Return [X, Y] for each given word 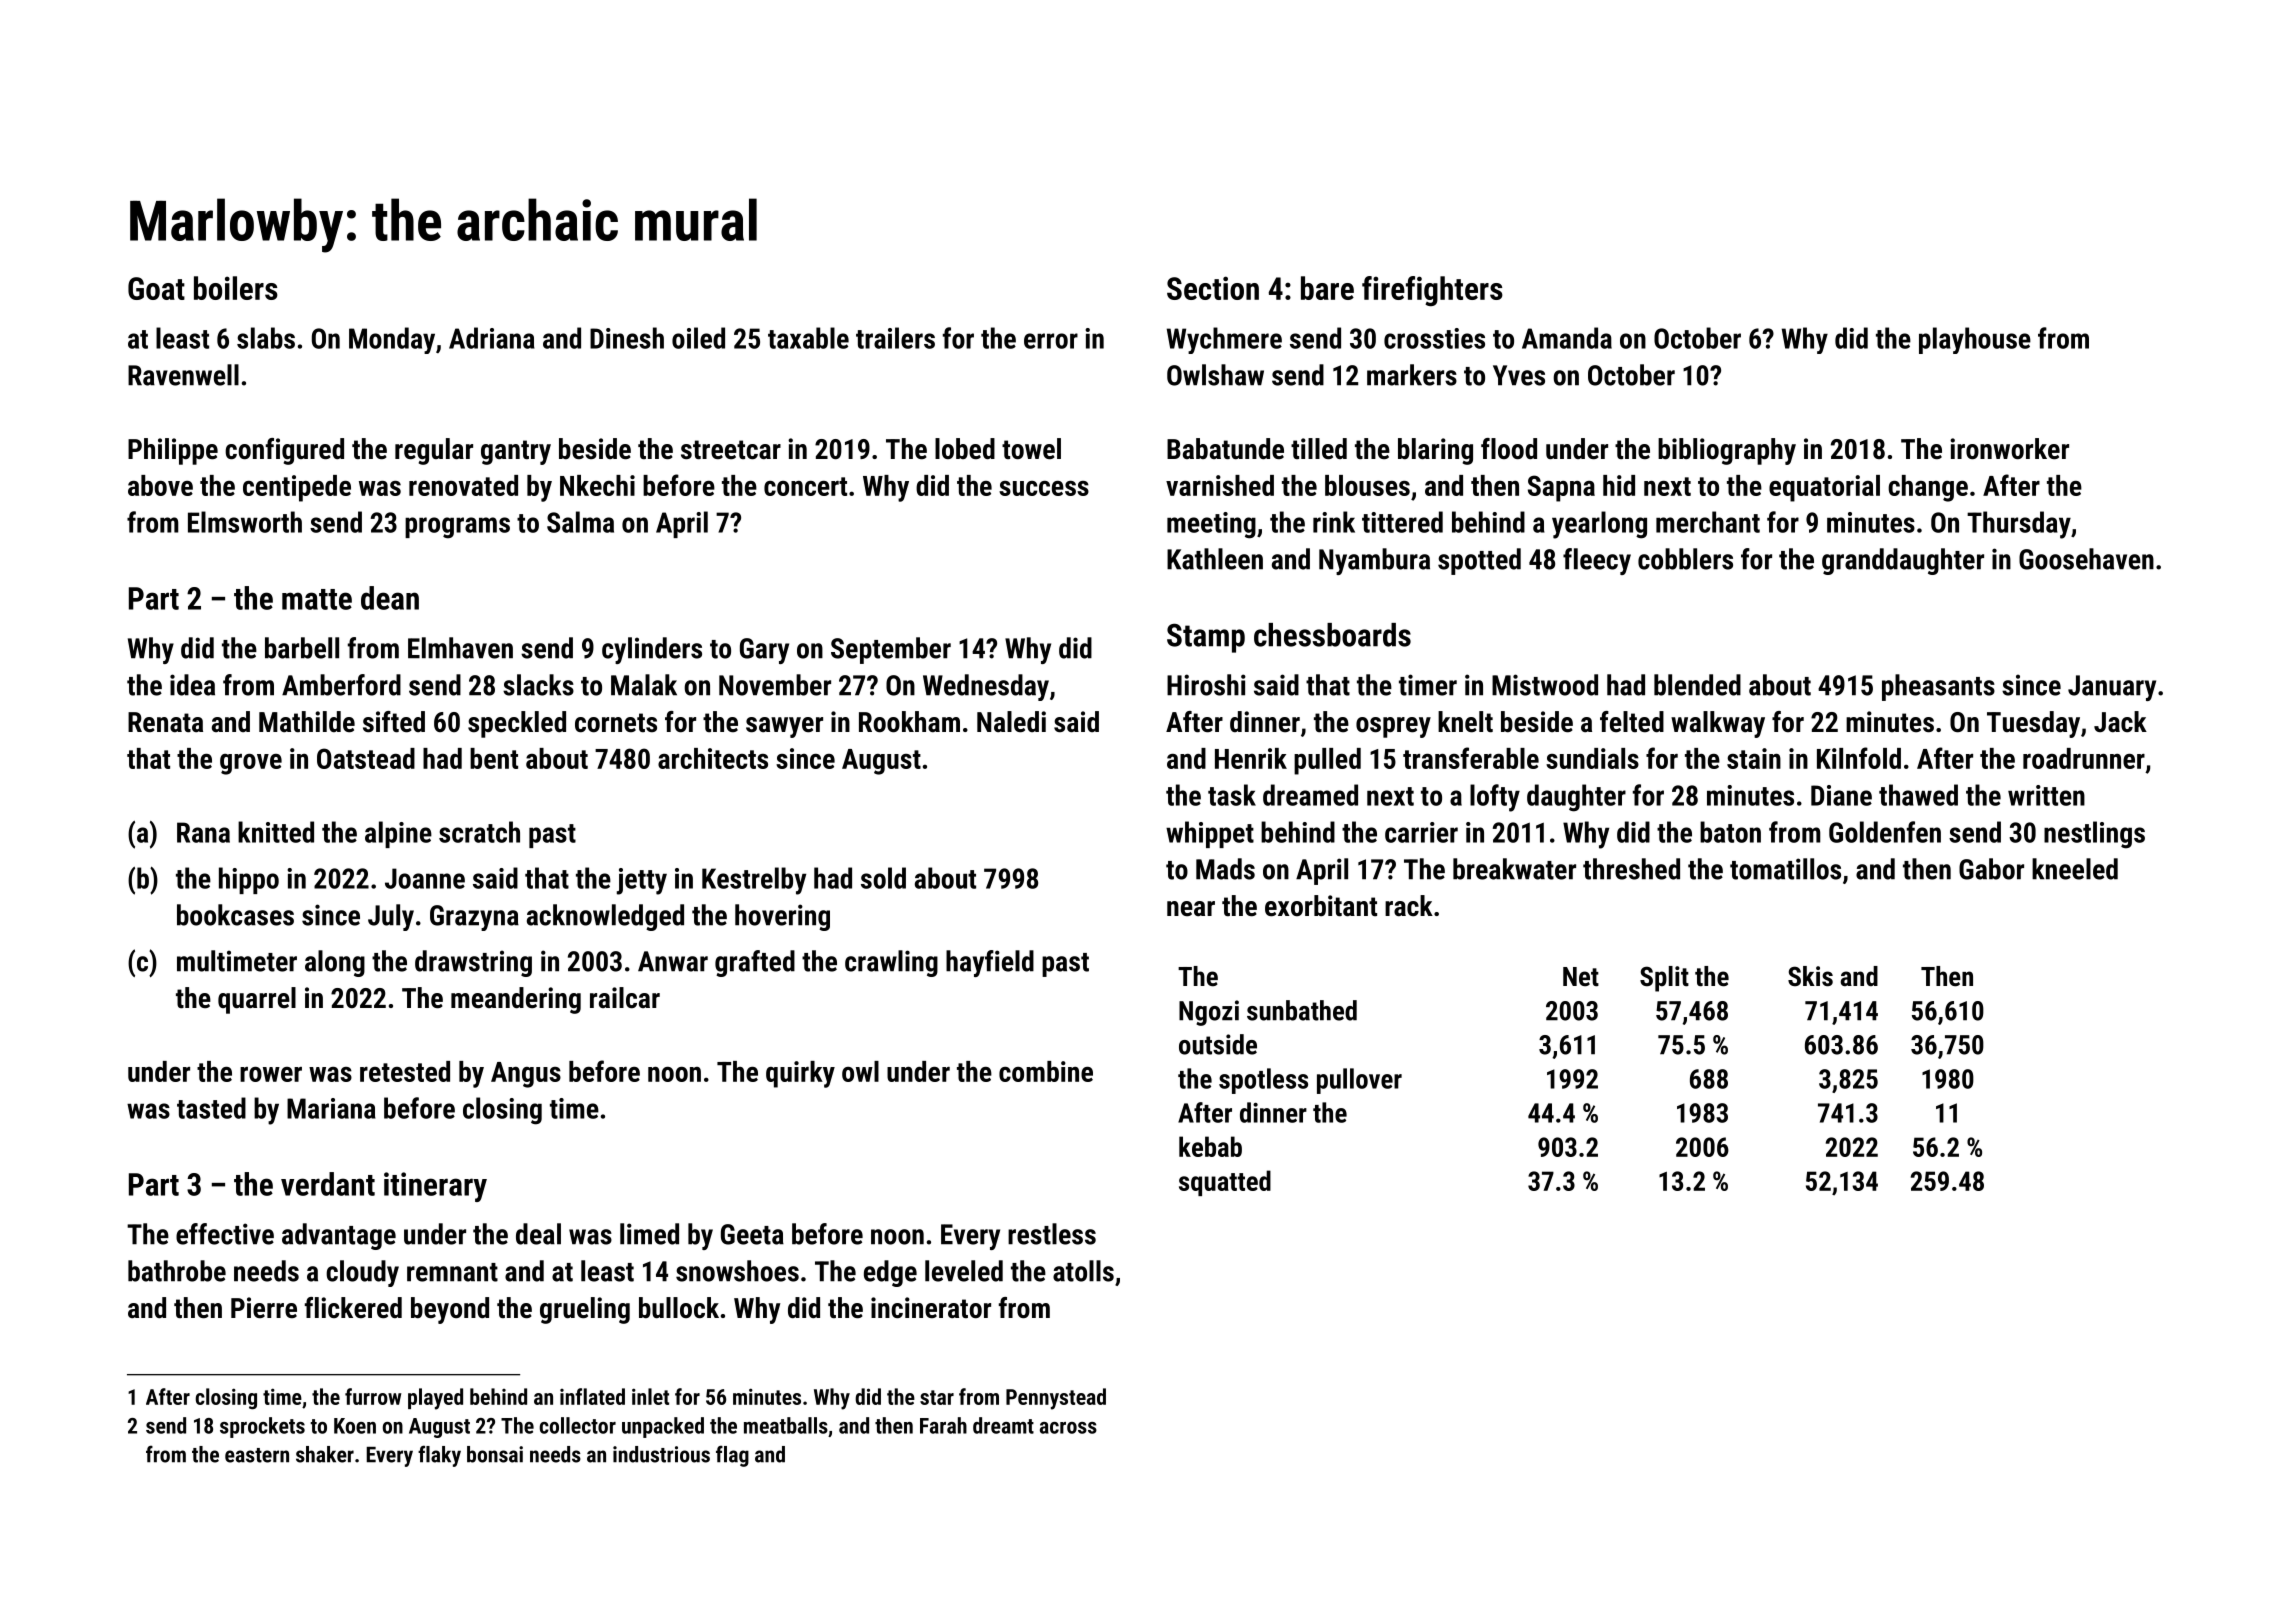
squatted [1225, 1183]
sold [883, 878]
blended [1697, 685]
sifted [394, 722]
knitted [276, 832]
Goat [156, 288]
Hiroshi [1206, 685]
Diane [1841, 795]
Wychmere [1224, 340]
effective [225, 1234]
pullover [1359, 1081]
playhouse [1975, 340]
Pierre [264, 1308]
